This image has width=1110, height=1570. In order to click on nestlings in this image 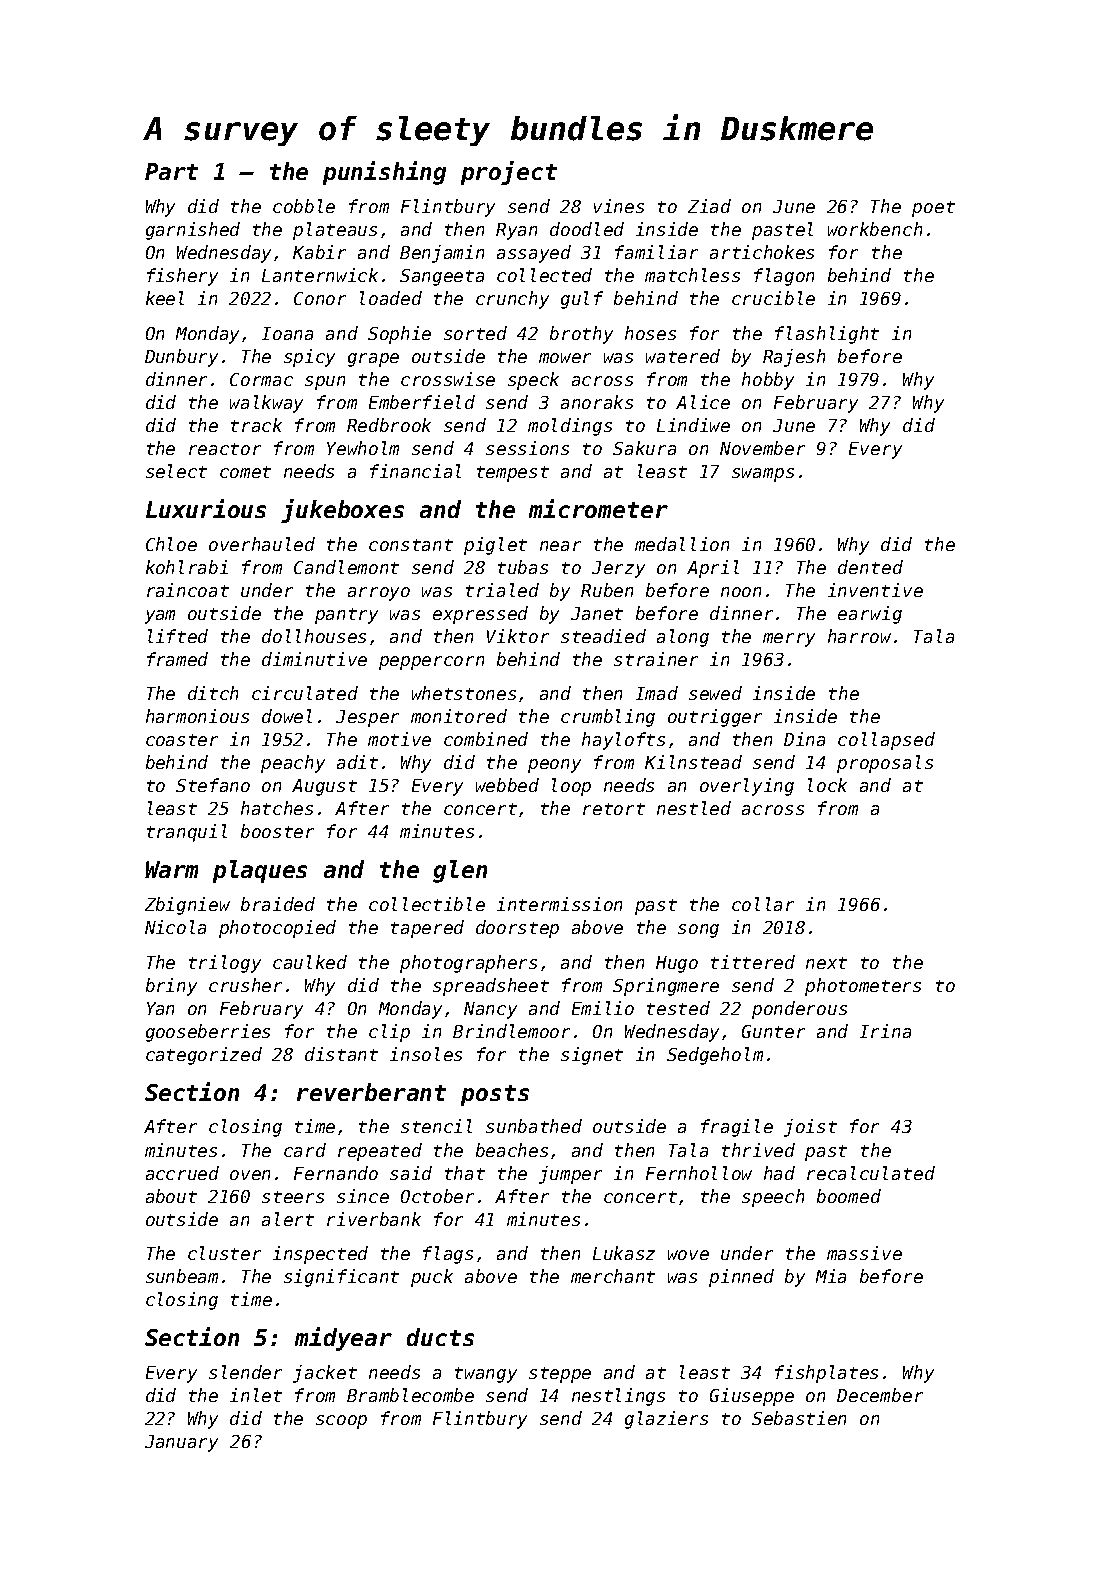, I will do `click(618, 1397)`.
